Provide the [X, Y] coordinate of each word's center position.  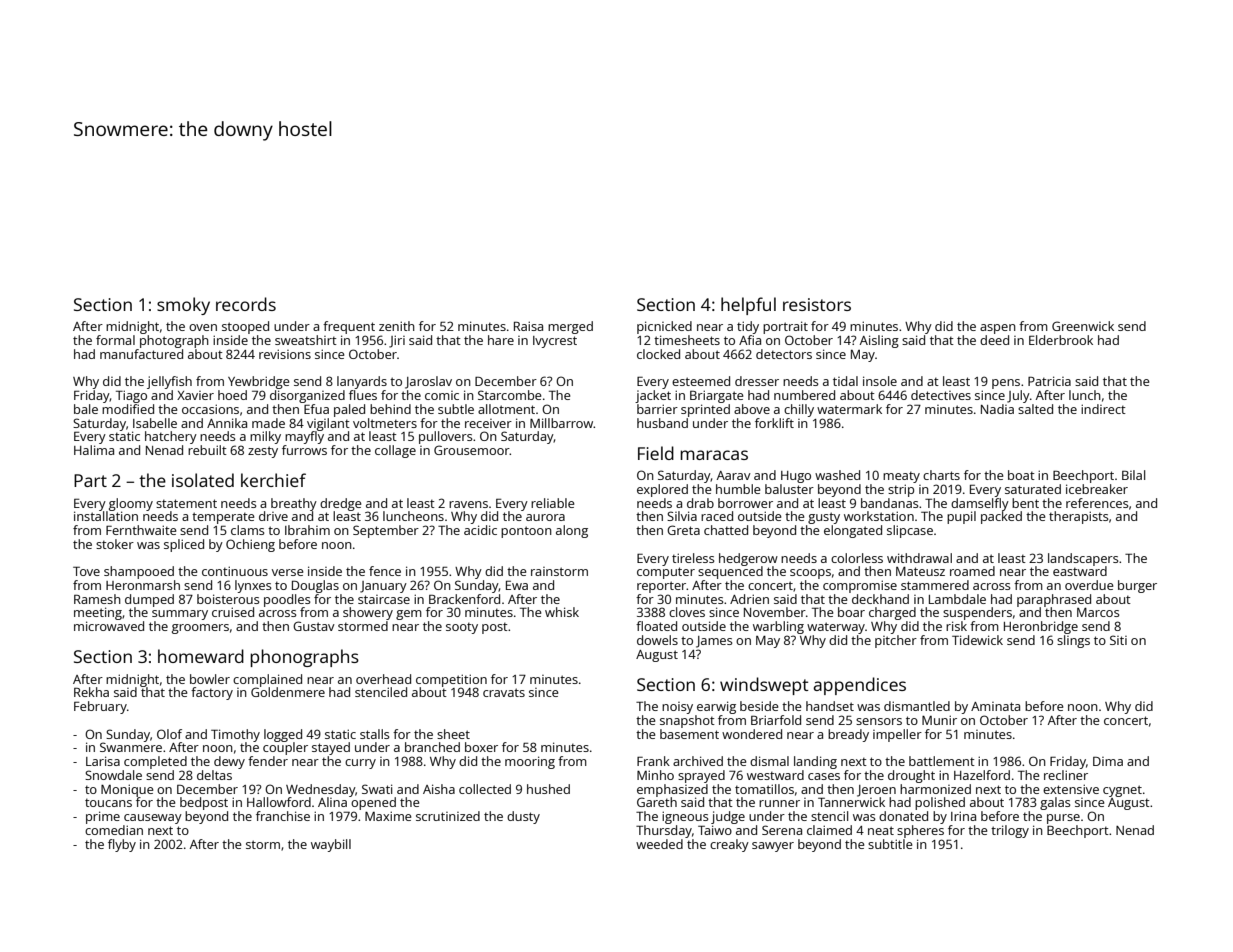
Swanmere [131, 747]
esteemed [701, 381]
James [714, 642]
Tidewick [977, 640]
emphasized [672, 790]
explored [662, 490]
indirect [1103, 409]
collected [485, 789]
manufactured [141, 354]
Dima [1108, 761]
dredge [341, 504]
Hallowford [279, 802]
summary [180, 615]
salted [1035, 409]
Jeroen [876, 791]
